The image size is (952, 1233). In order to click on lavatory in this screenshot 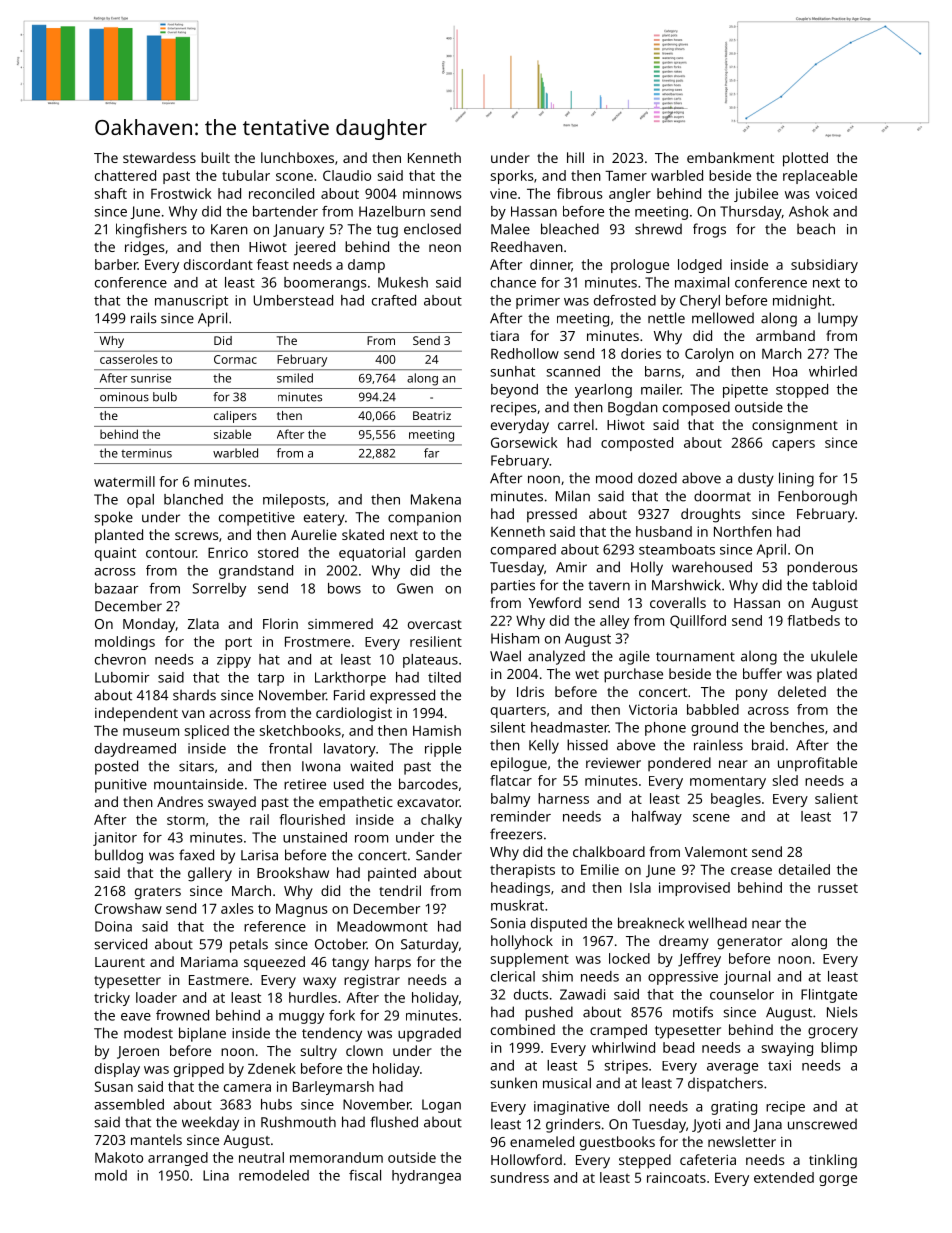, I will do `click(350, 750)`.
